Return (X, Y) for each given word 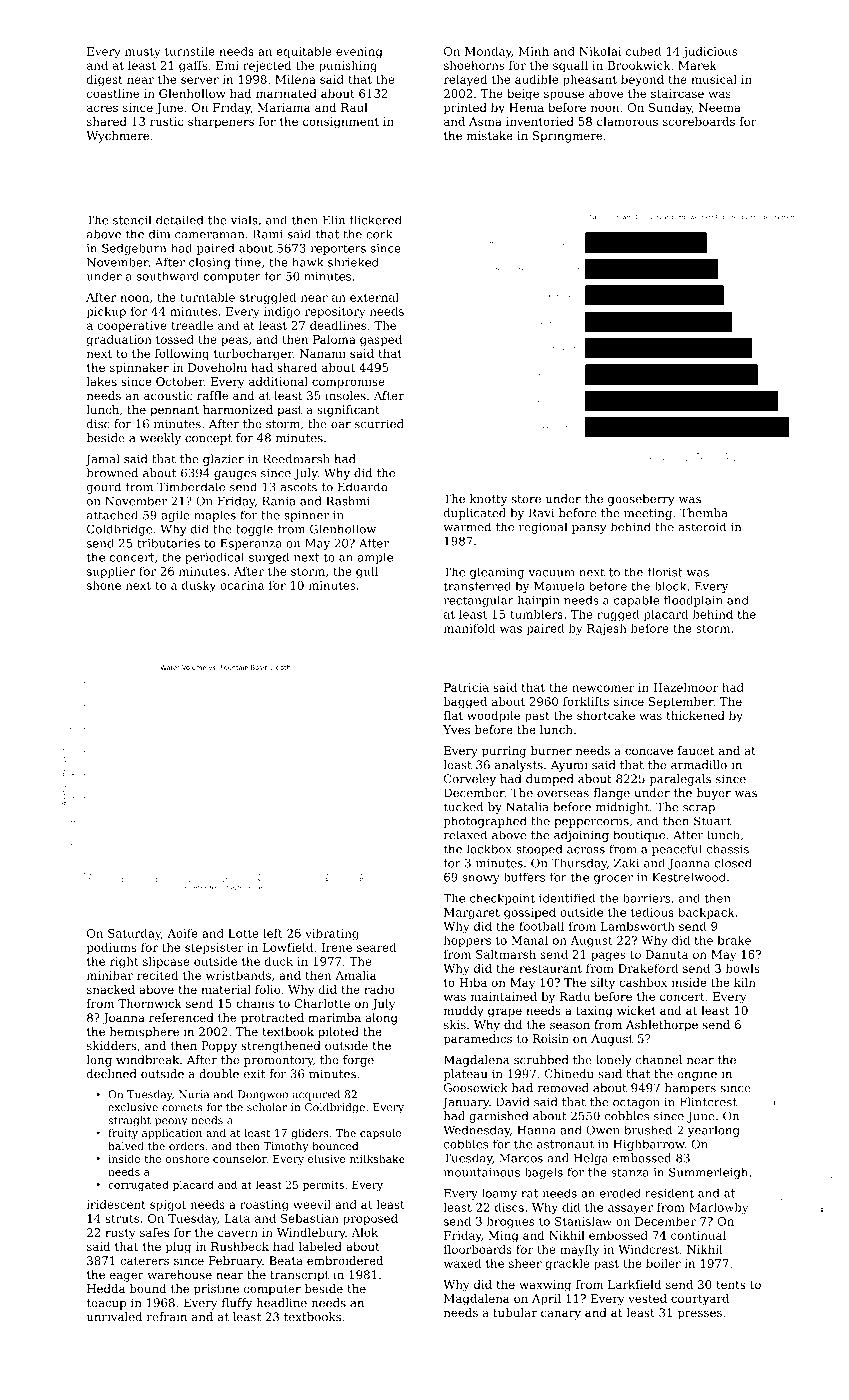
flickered (376, 220)
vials (244, 220)
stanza (630, 1172)
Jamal (102, 460)
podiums (112, 948)
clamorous (627, 121)
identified (567, 898)
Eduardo (363, 487)
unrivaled (114, 1317)
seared (376, 947)
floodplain (693, 601)
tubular (515, 1312)
